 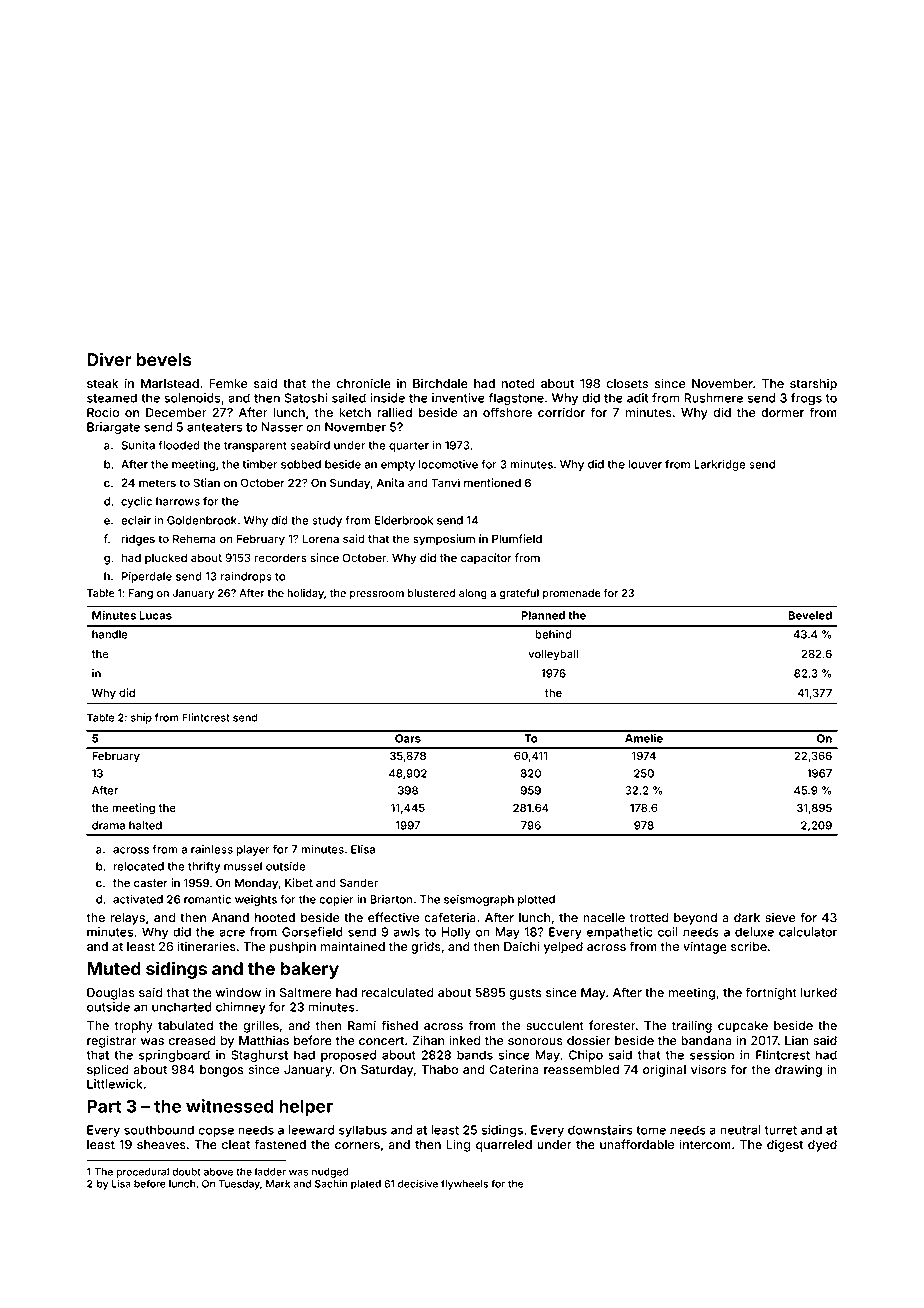 I want to click on Larkridge, so click(x=720, y=465).
